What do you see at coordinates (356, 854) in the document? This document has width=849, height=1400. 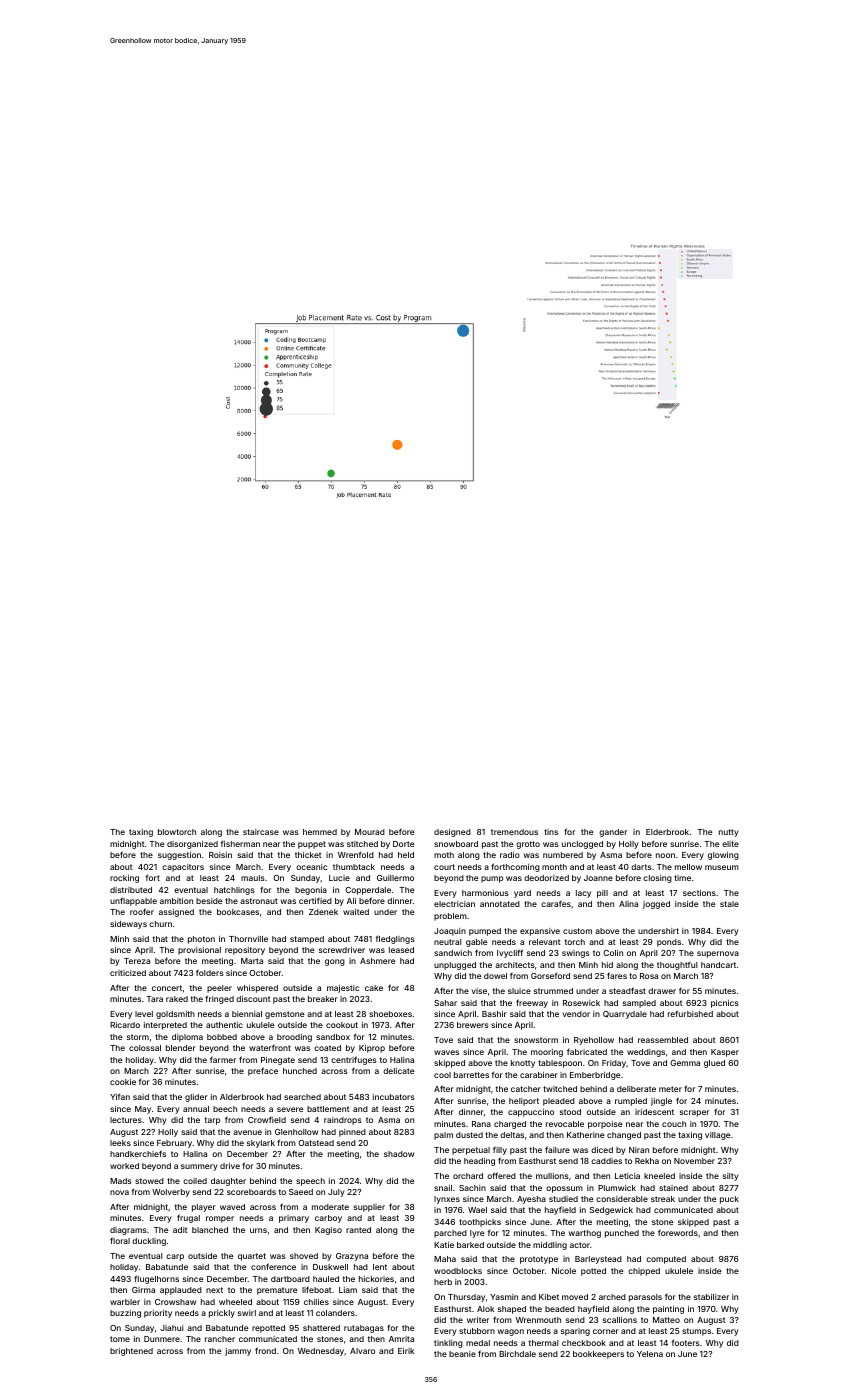 I see `Wrenfold` at bounding box center [356, 854].
